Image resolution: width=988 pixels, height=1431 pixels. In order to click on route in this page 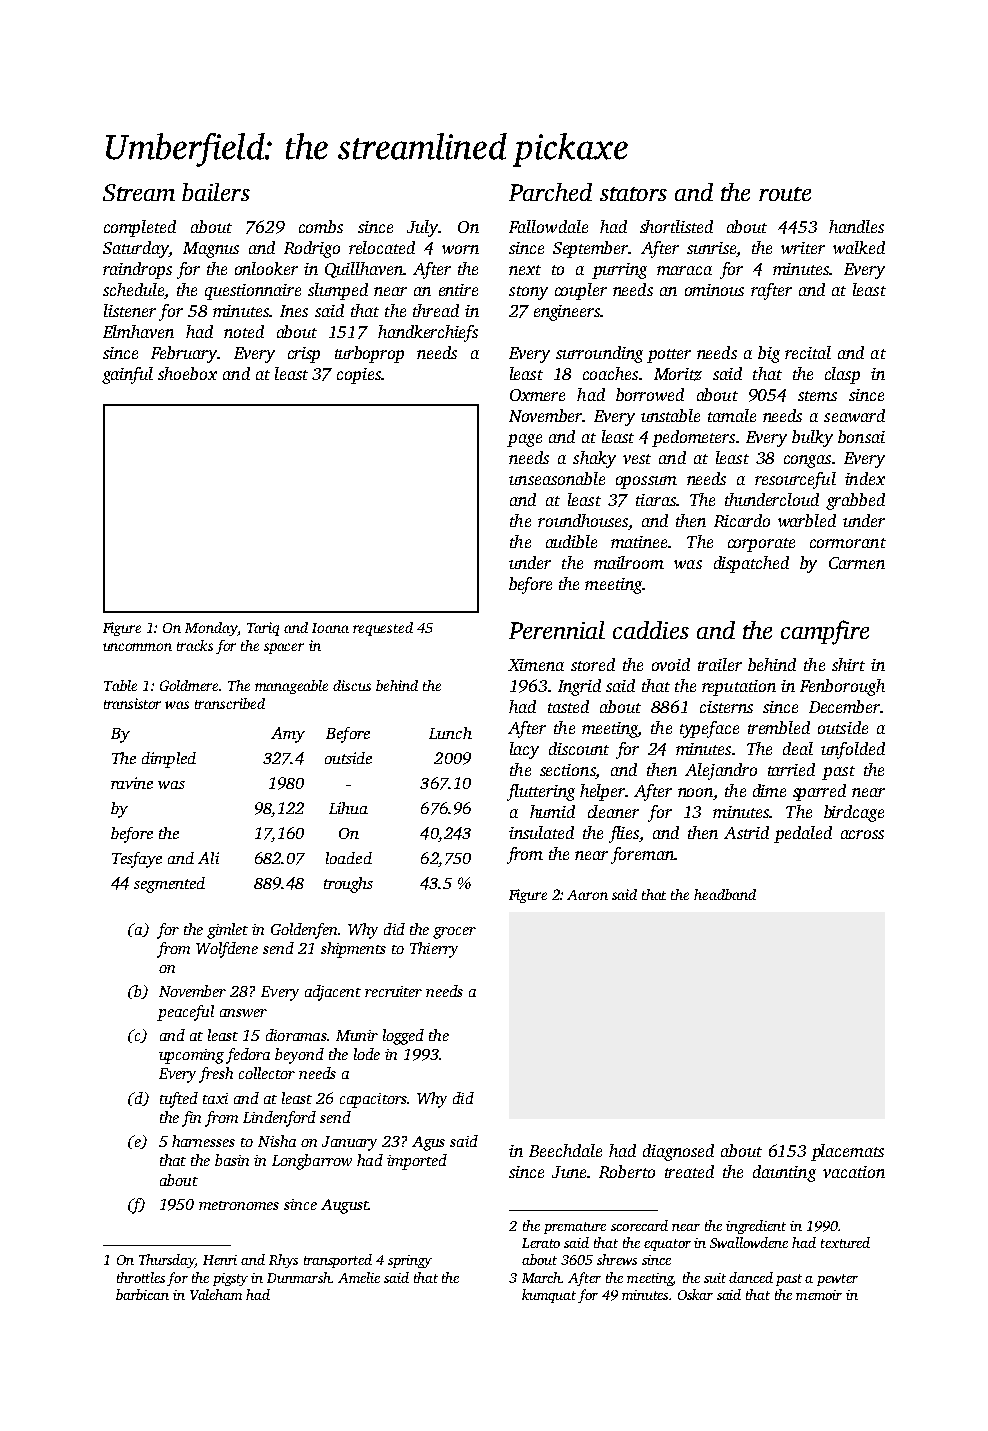, I will do `click(785, 194)`.
